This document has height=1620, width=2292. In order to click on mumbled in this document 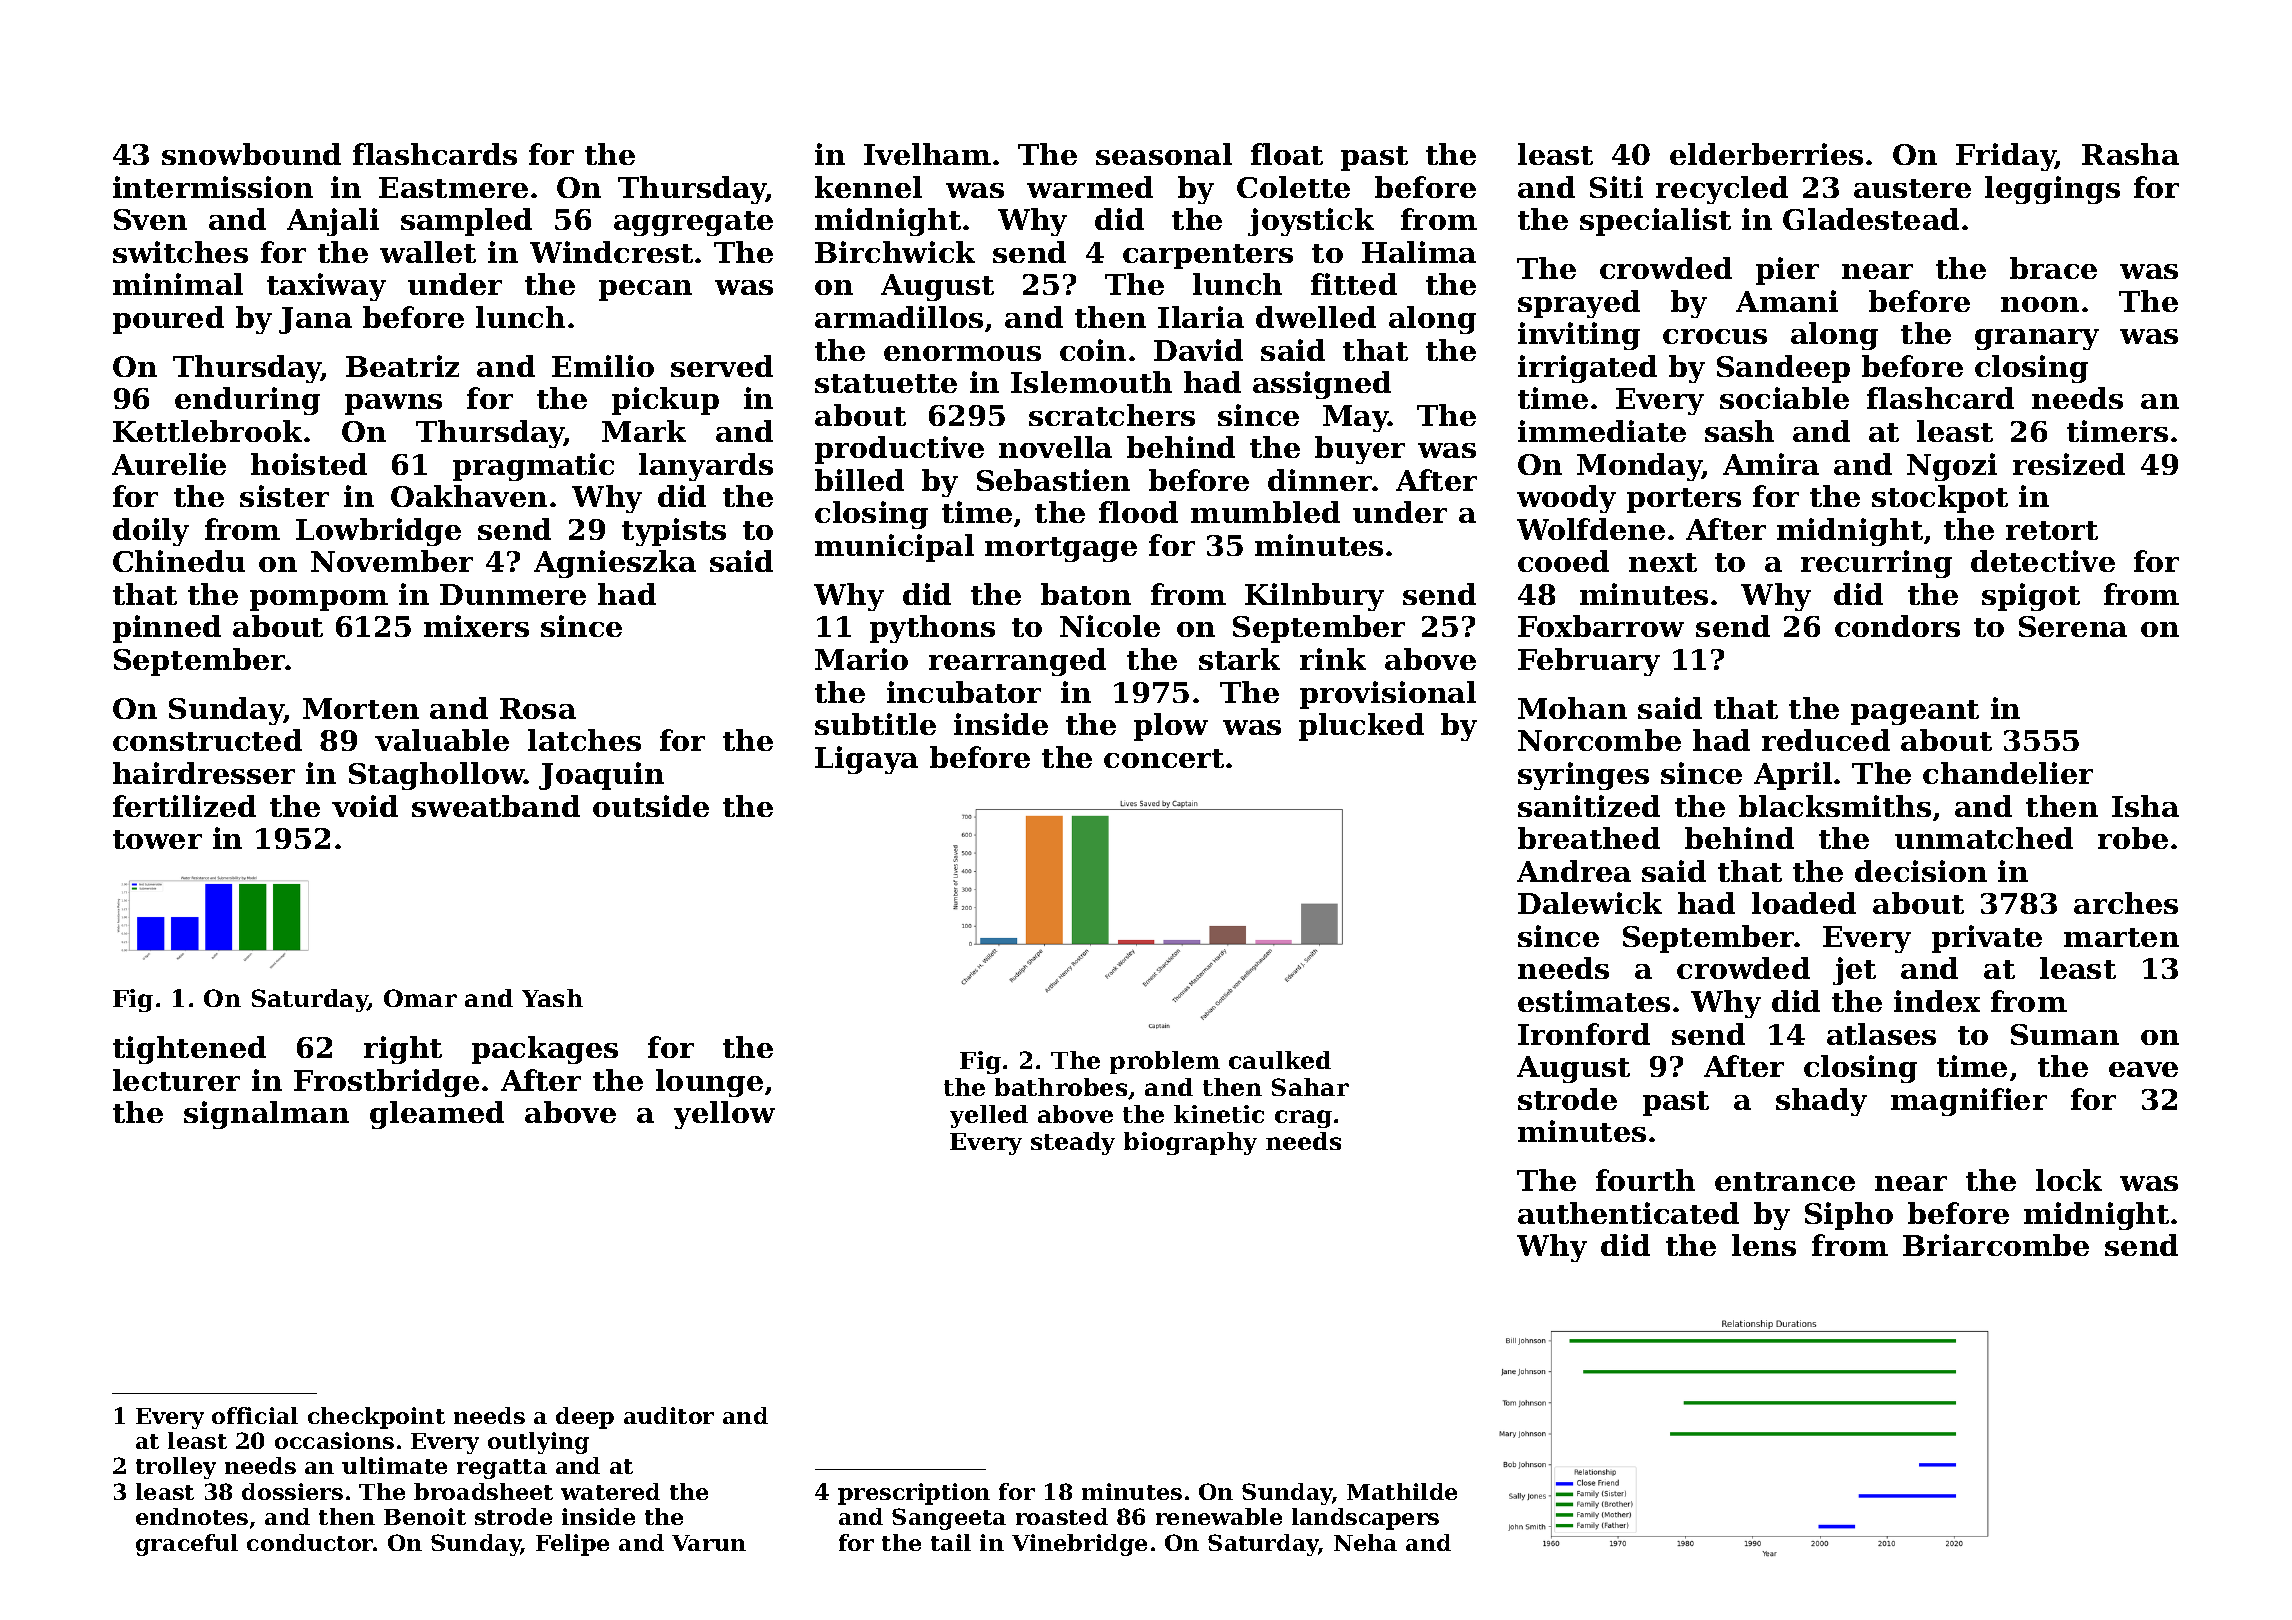, I will do `click(1265, 512)`.
